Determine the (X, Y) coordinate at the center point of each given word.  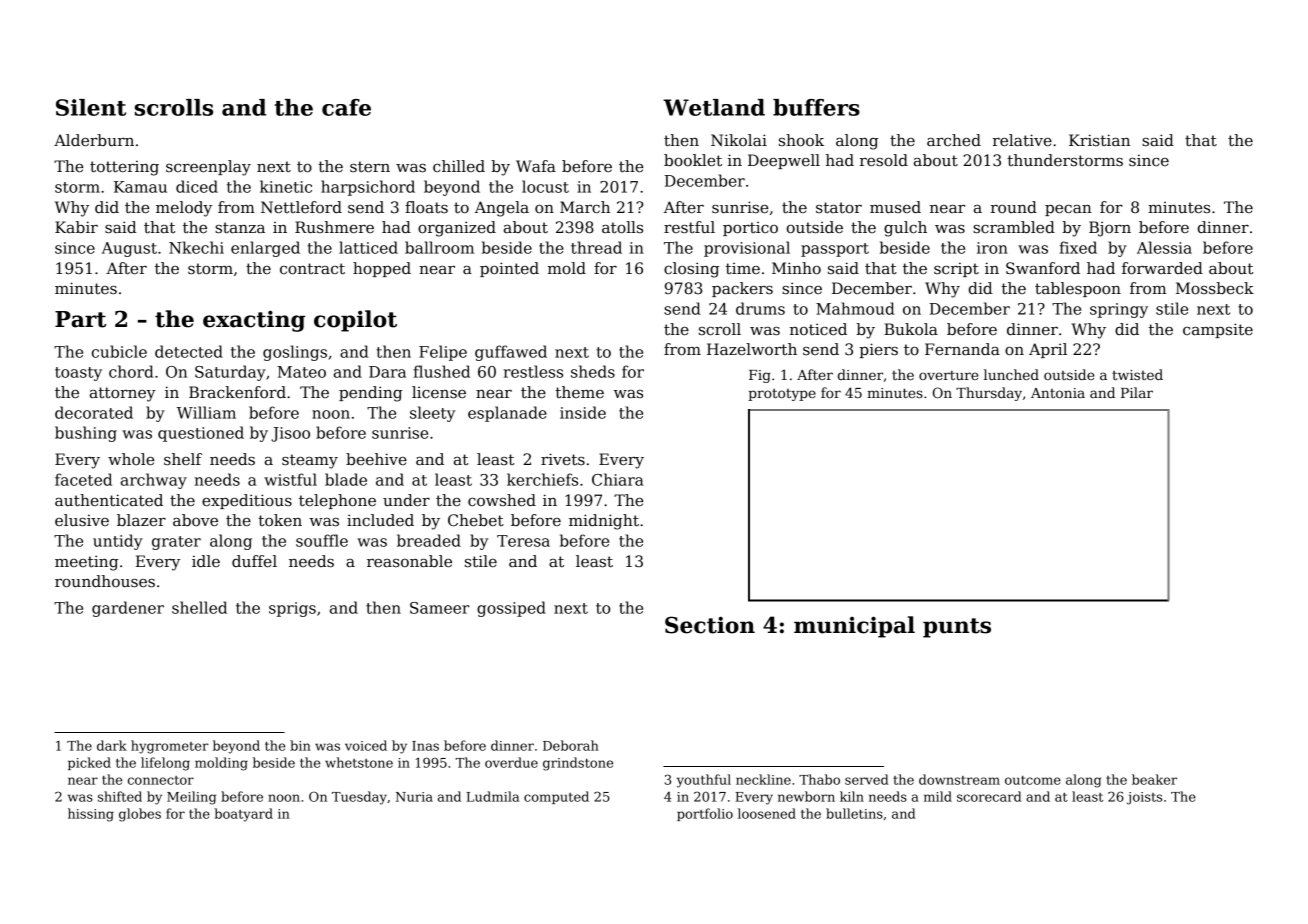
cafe (346, 107)
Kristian (1099, 140)
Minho (796, 268)
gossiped (511, 609)
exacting (254, 321)
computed (556, 797)
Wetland (714, 107)
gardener (128, 609)
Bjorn (1110, 229)
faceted (83, 479)
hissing (91, 815)
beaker (1154, 779)
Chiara (618, 479)
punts (957, 628)
